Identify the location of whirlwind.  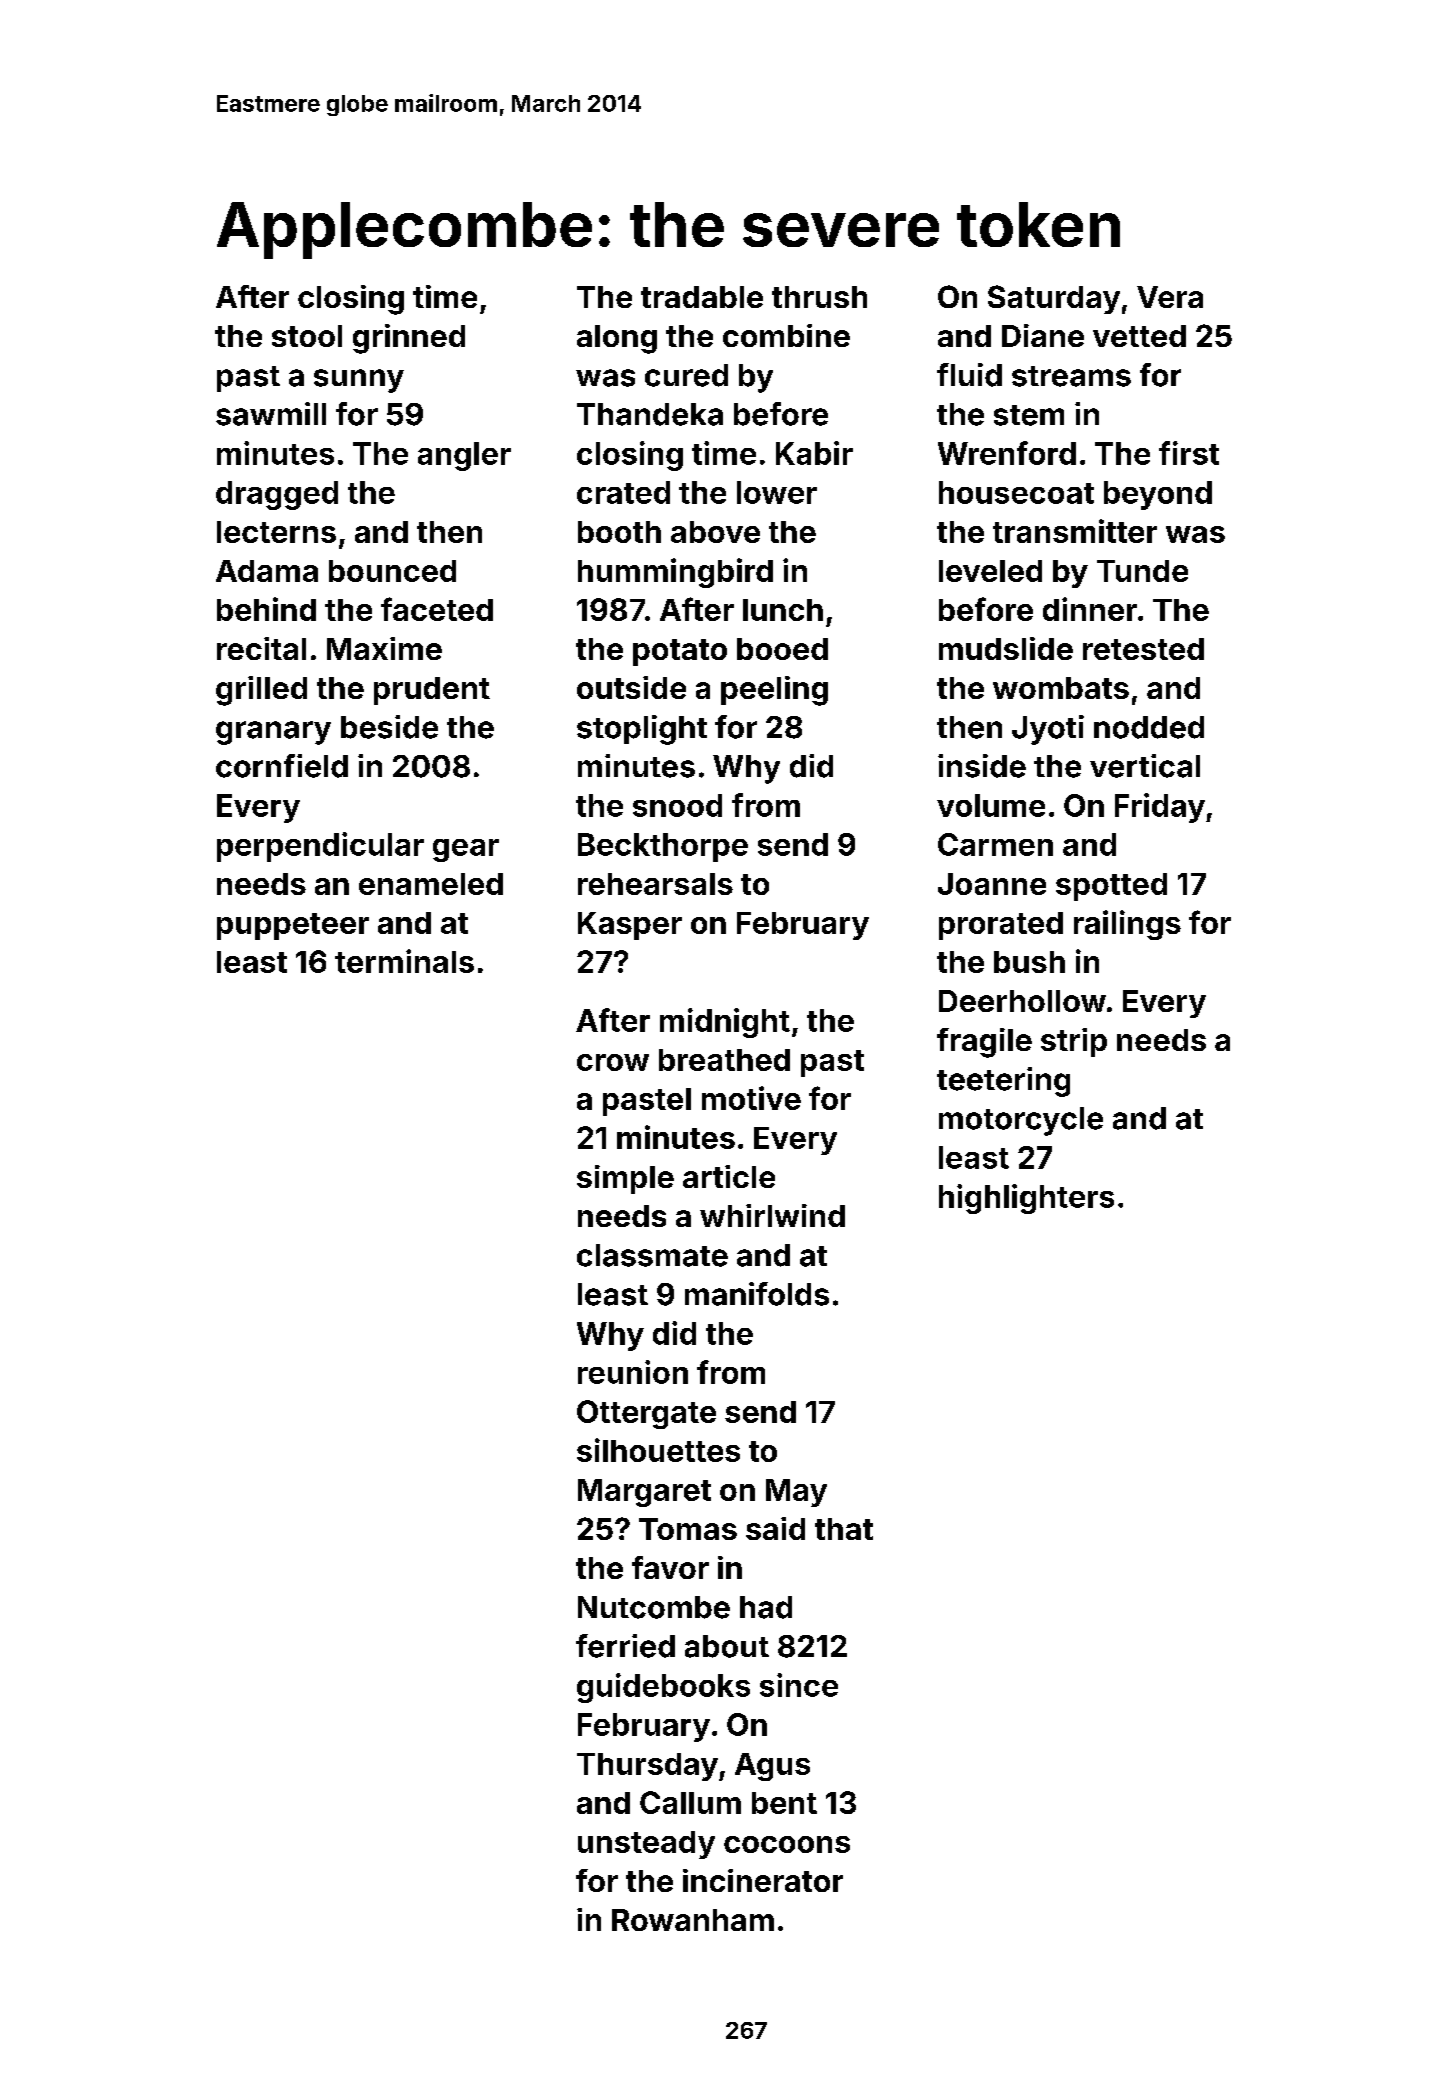
(772, 1215).
